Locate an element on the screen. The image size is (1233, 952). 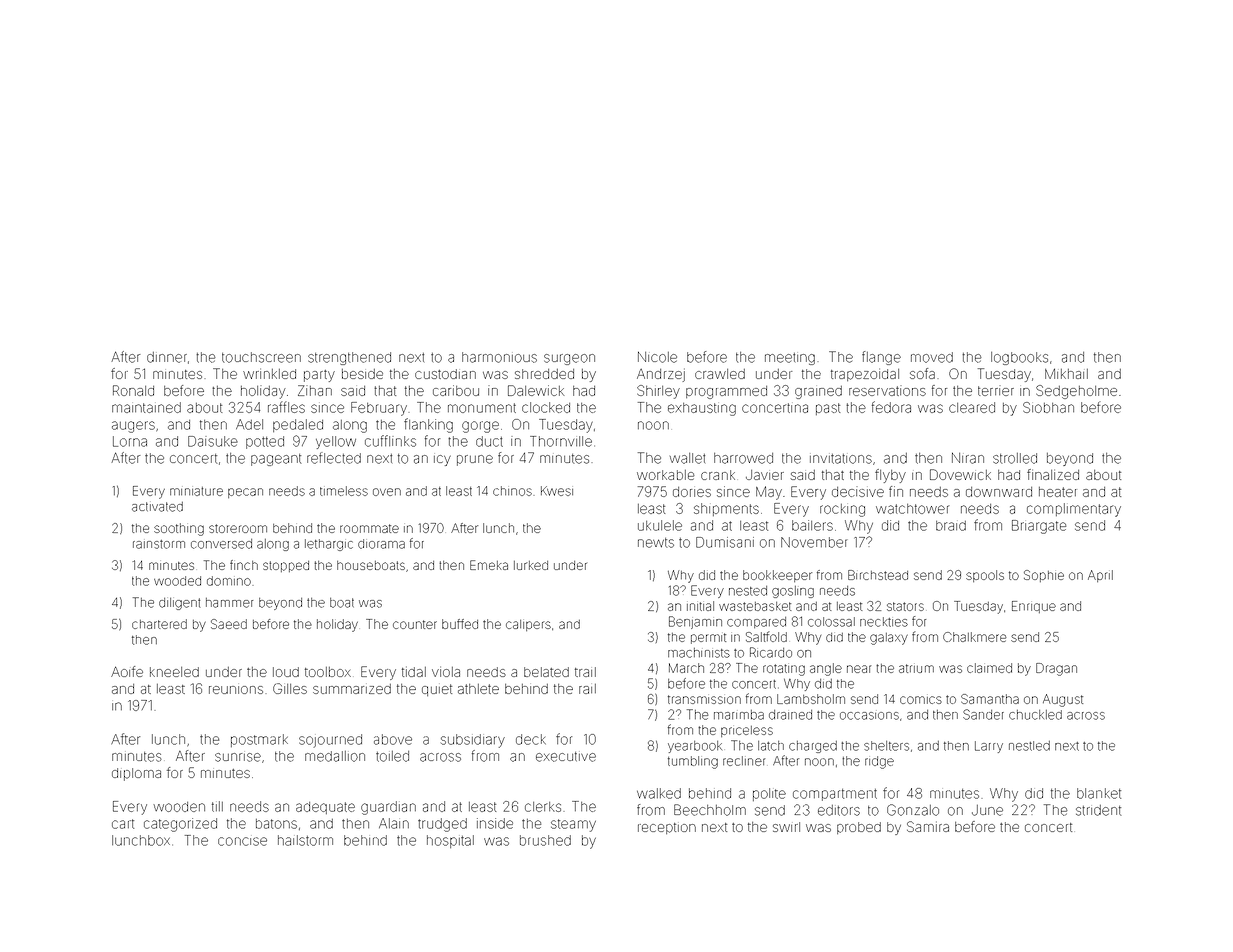
reception is located at coordinates (667, 828).
